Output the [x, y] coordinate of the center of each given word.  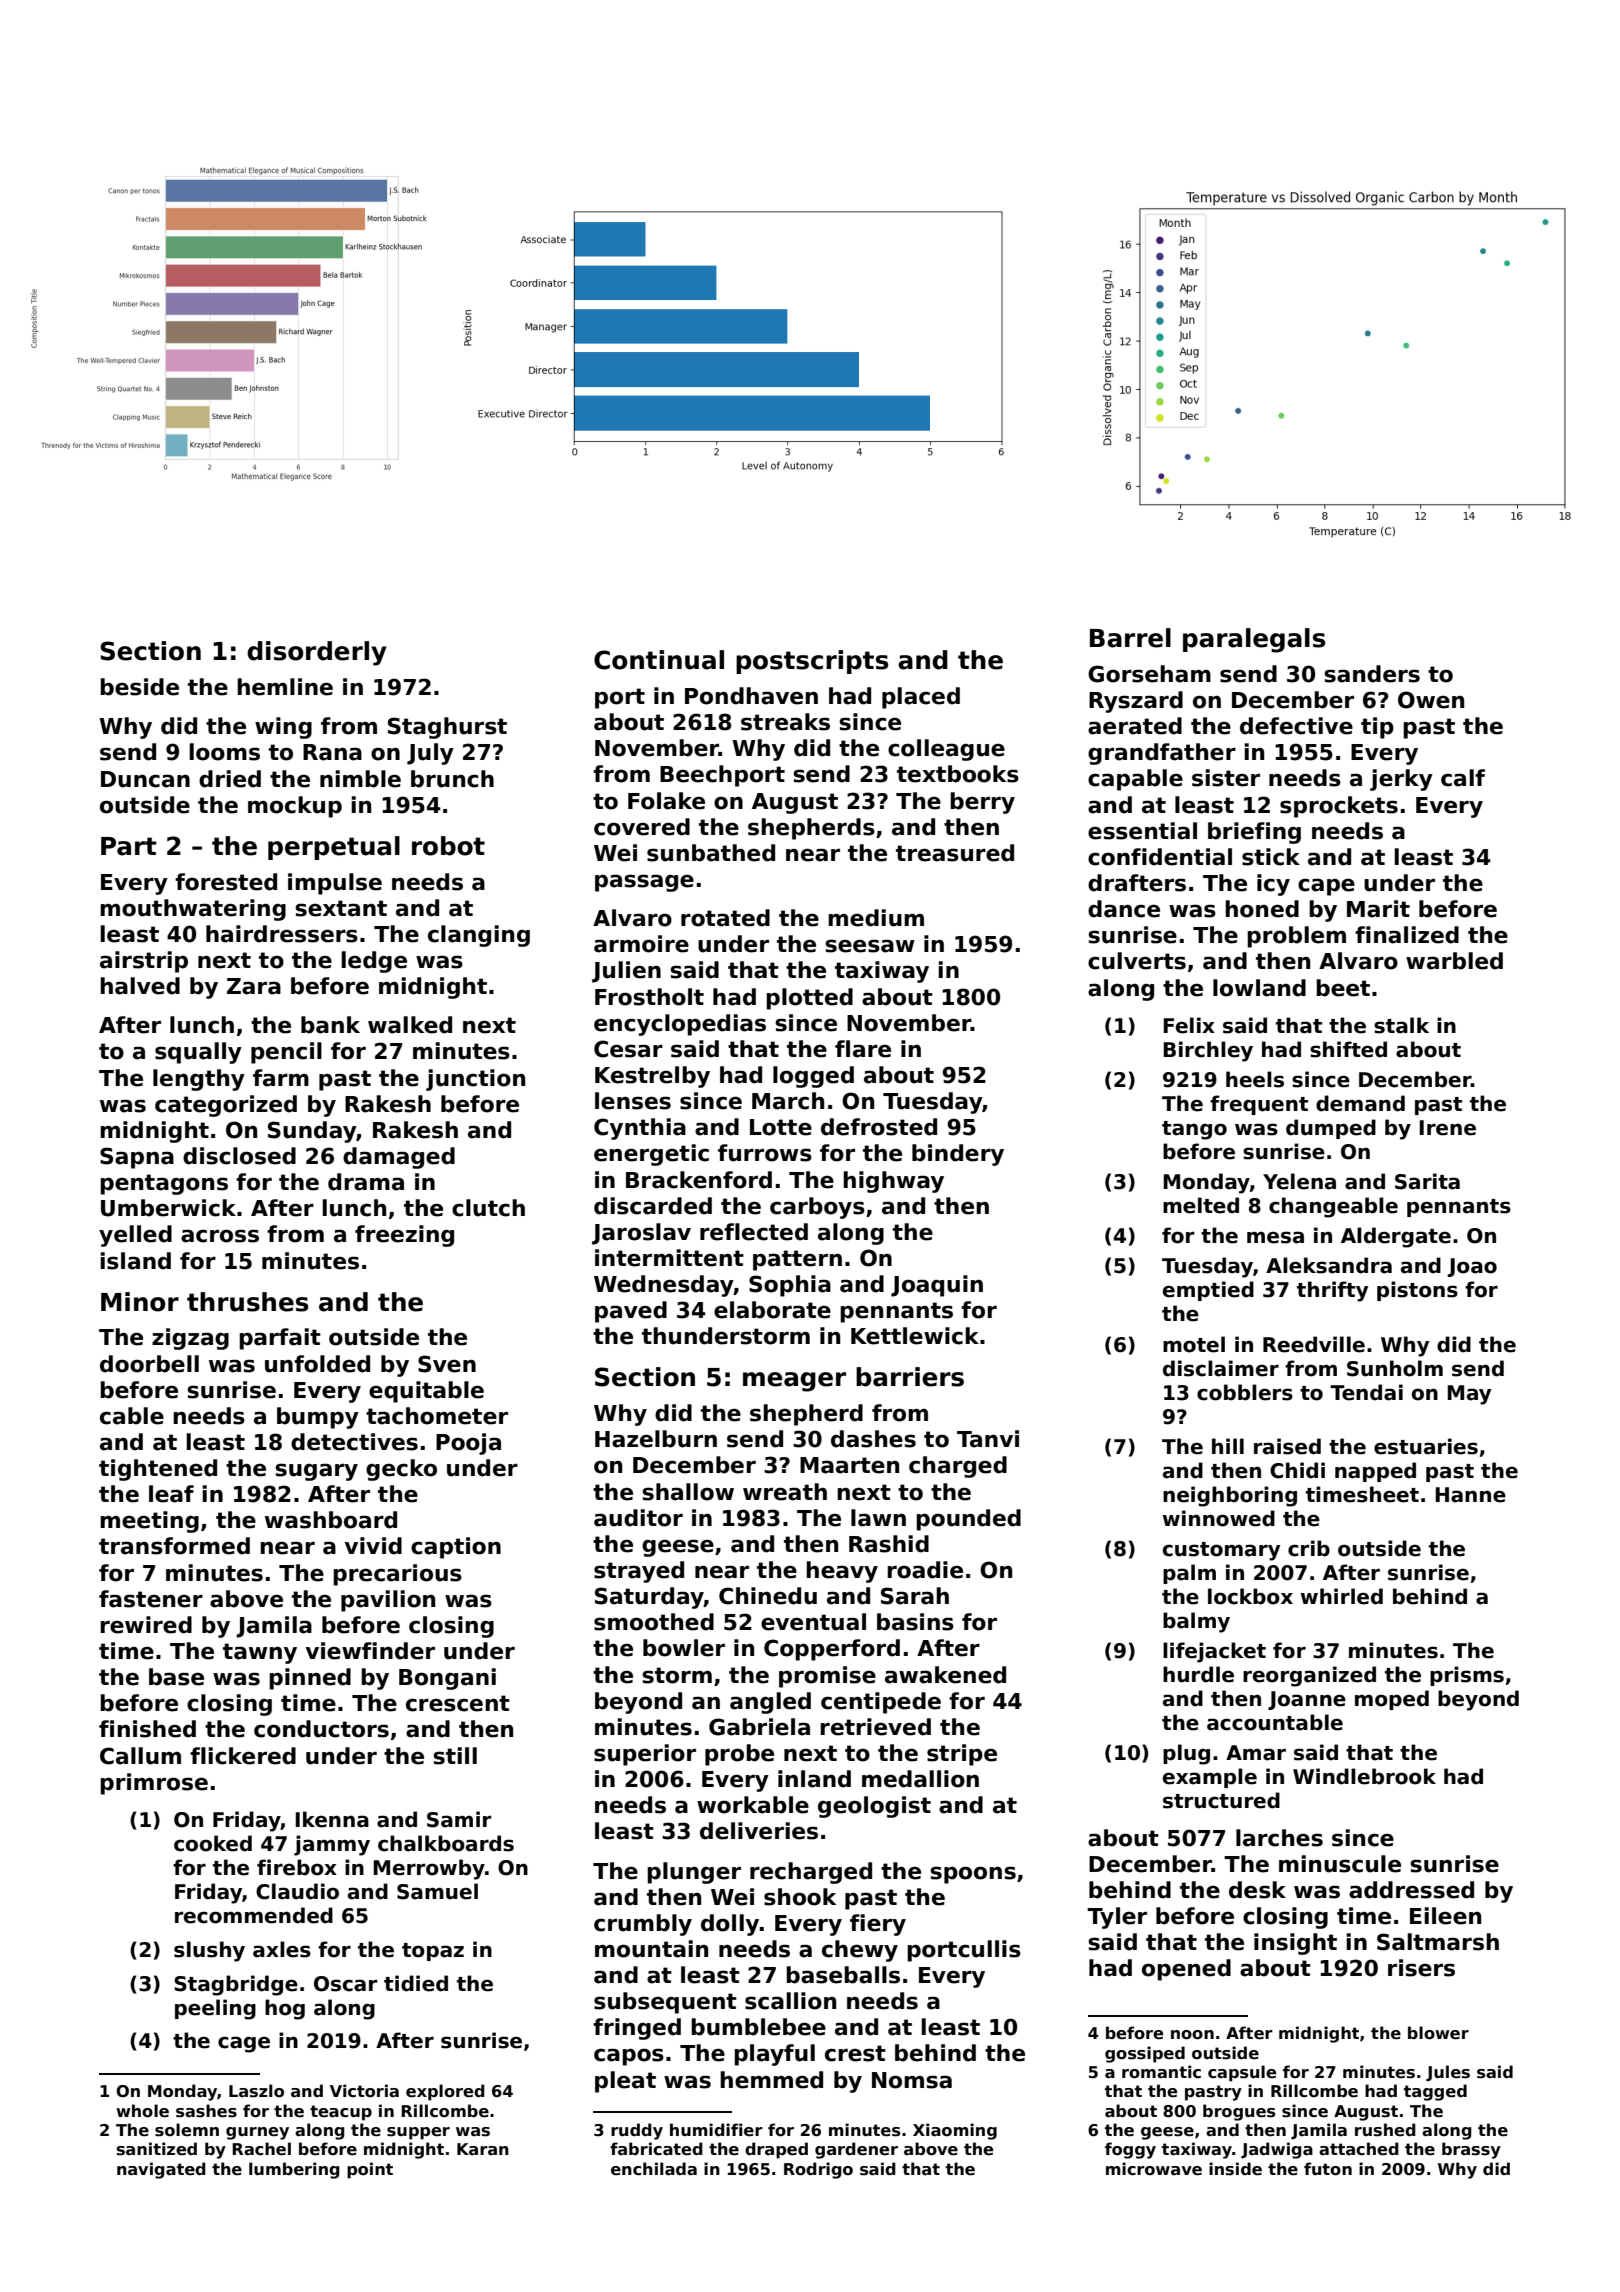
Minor [140, 1302]
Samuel [437, 1891]
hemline [285, 687]
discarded [653, 1206]
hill [1228, 1446]
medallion [920, 1779]
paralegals [1254, 640]
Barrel [1130, 638]
